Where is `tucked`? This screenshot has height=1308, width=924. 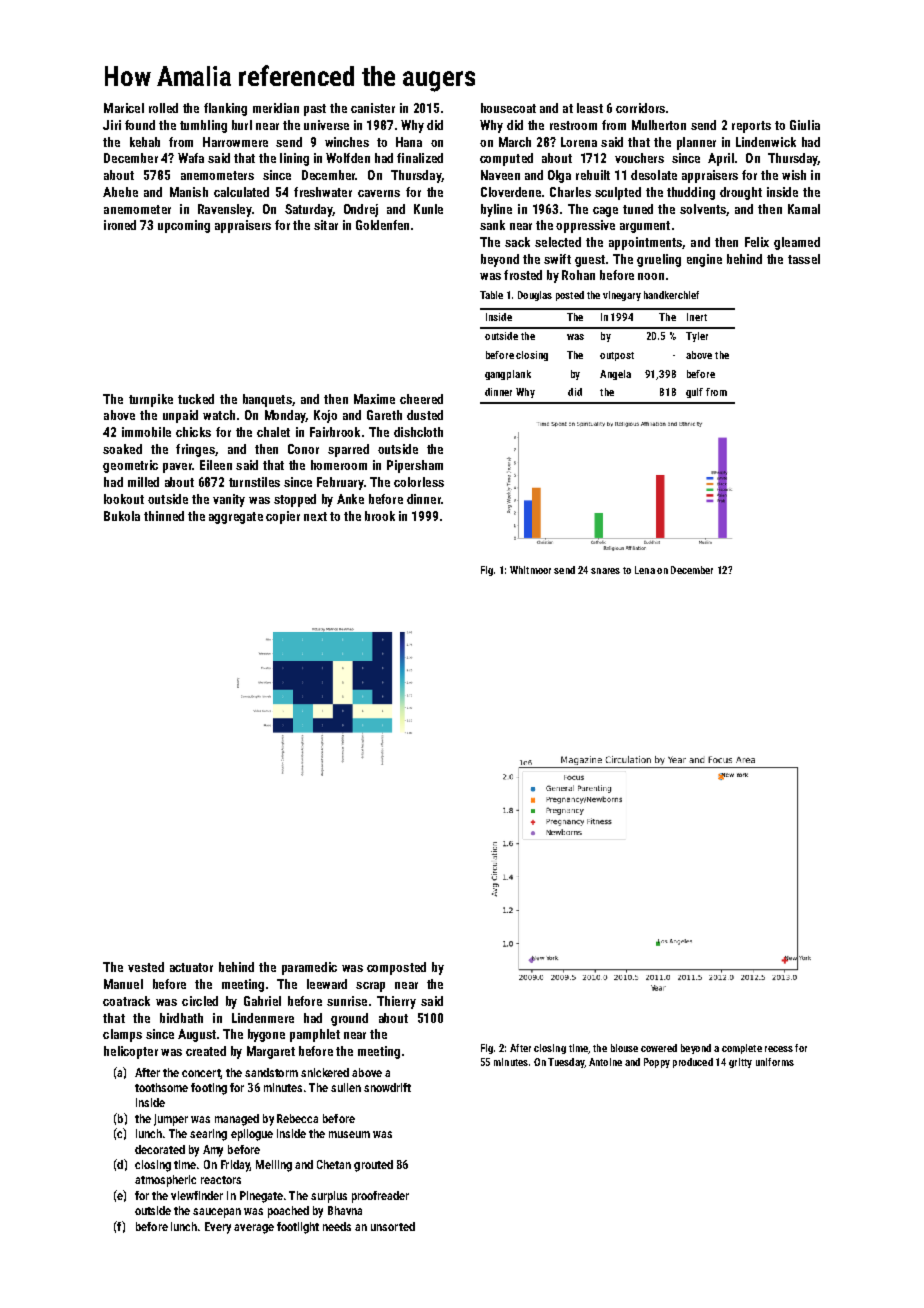 tucked is located at coordinates (196, 399).
